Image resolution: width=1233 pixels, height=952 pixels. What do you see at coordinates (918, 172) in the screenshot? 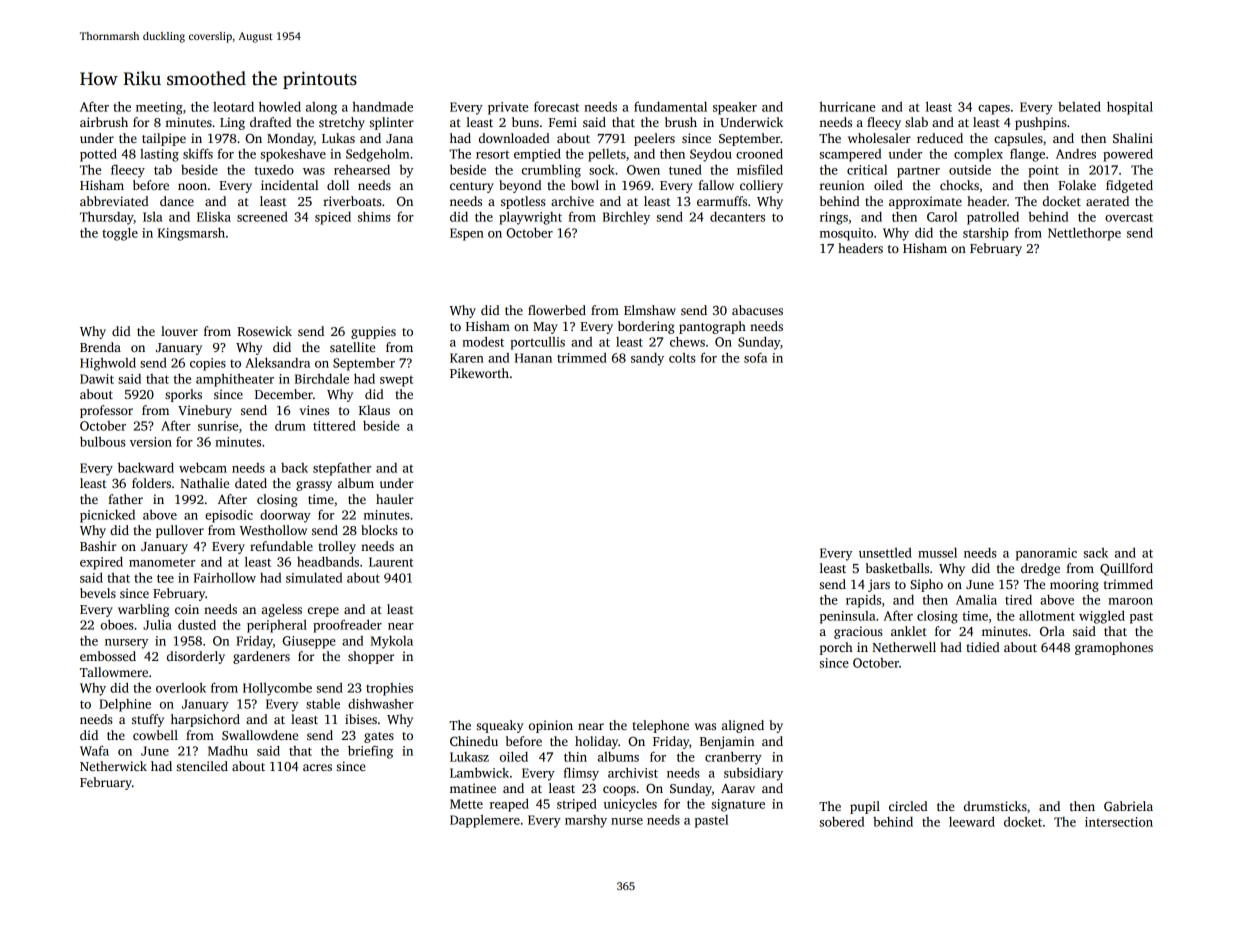
I see `partner` at bounding box center [918, 172].
